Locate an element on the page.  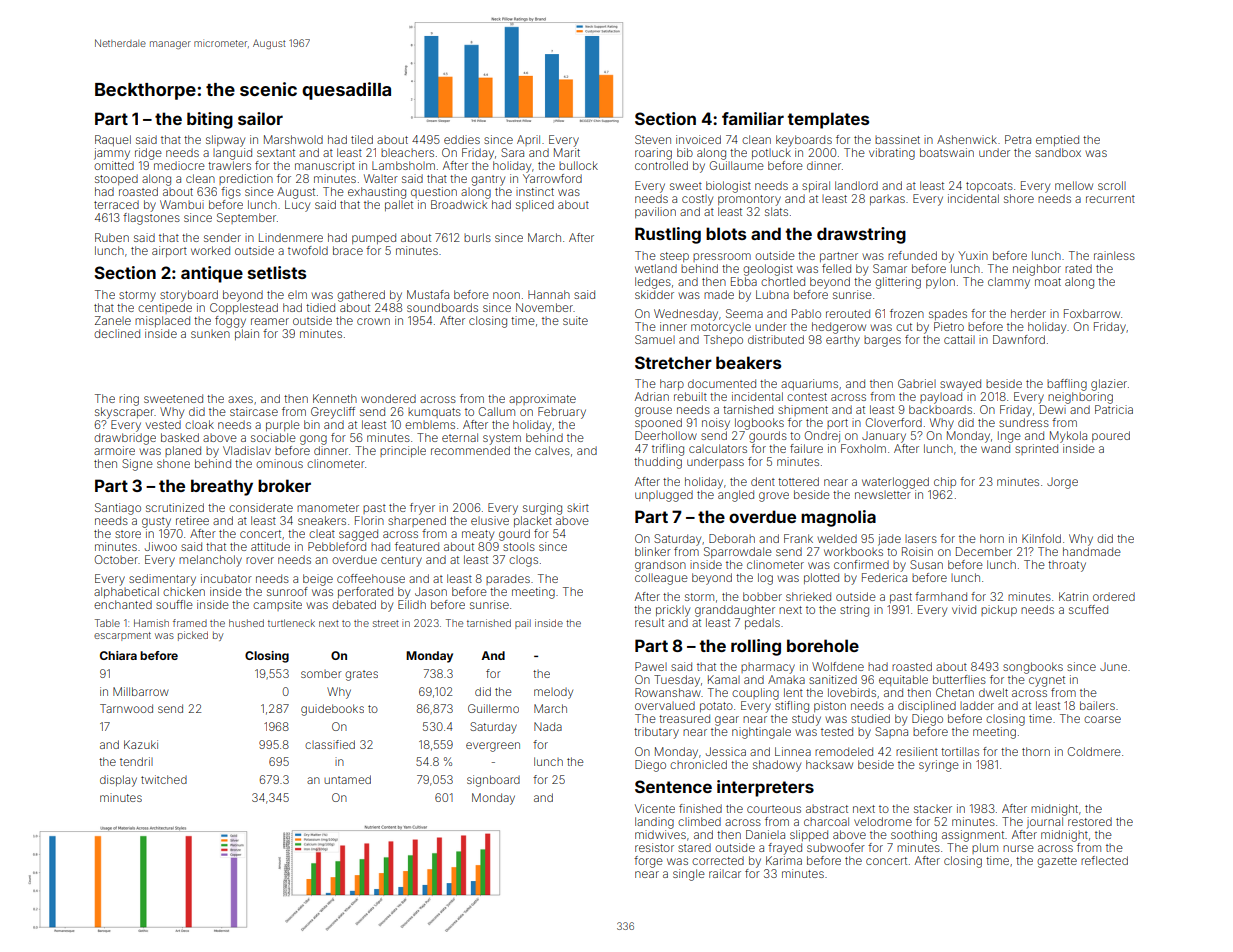
promontory is located at coordinates (749, 200).
